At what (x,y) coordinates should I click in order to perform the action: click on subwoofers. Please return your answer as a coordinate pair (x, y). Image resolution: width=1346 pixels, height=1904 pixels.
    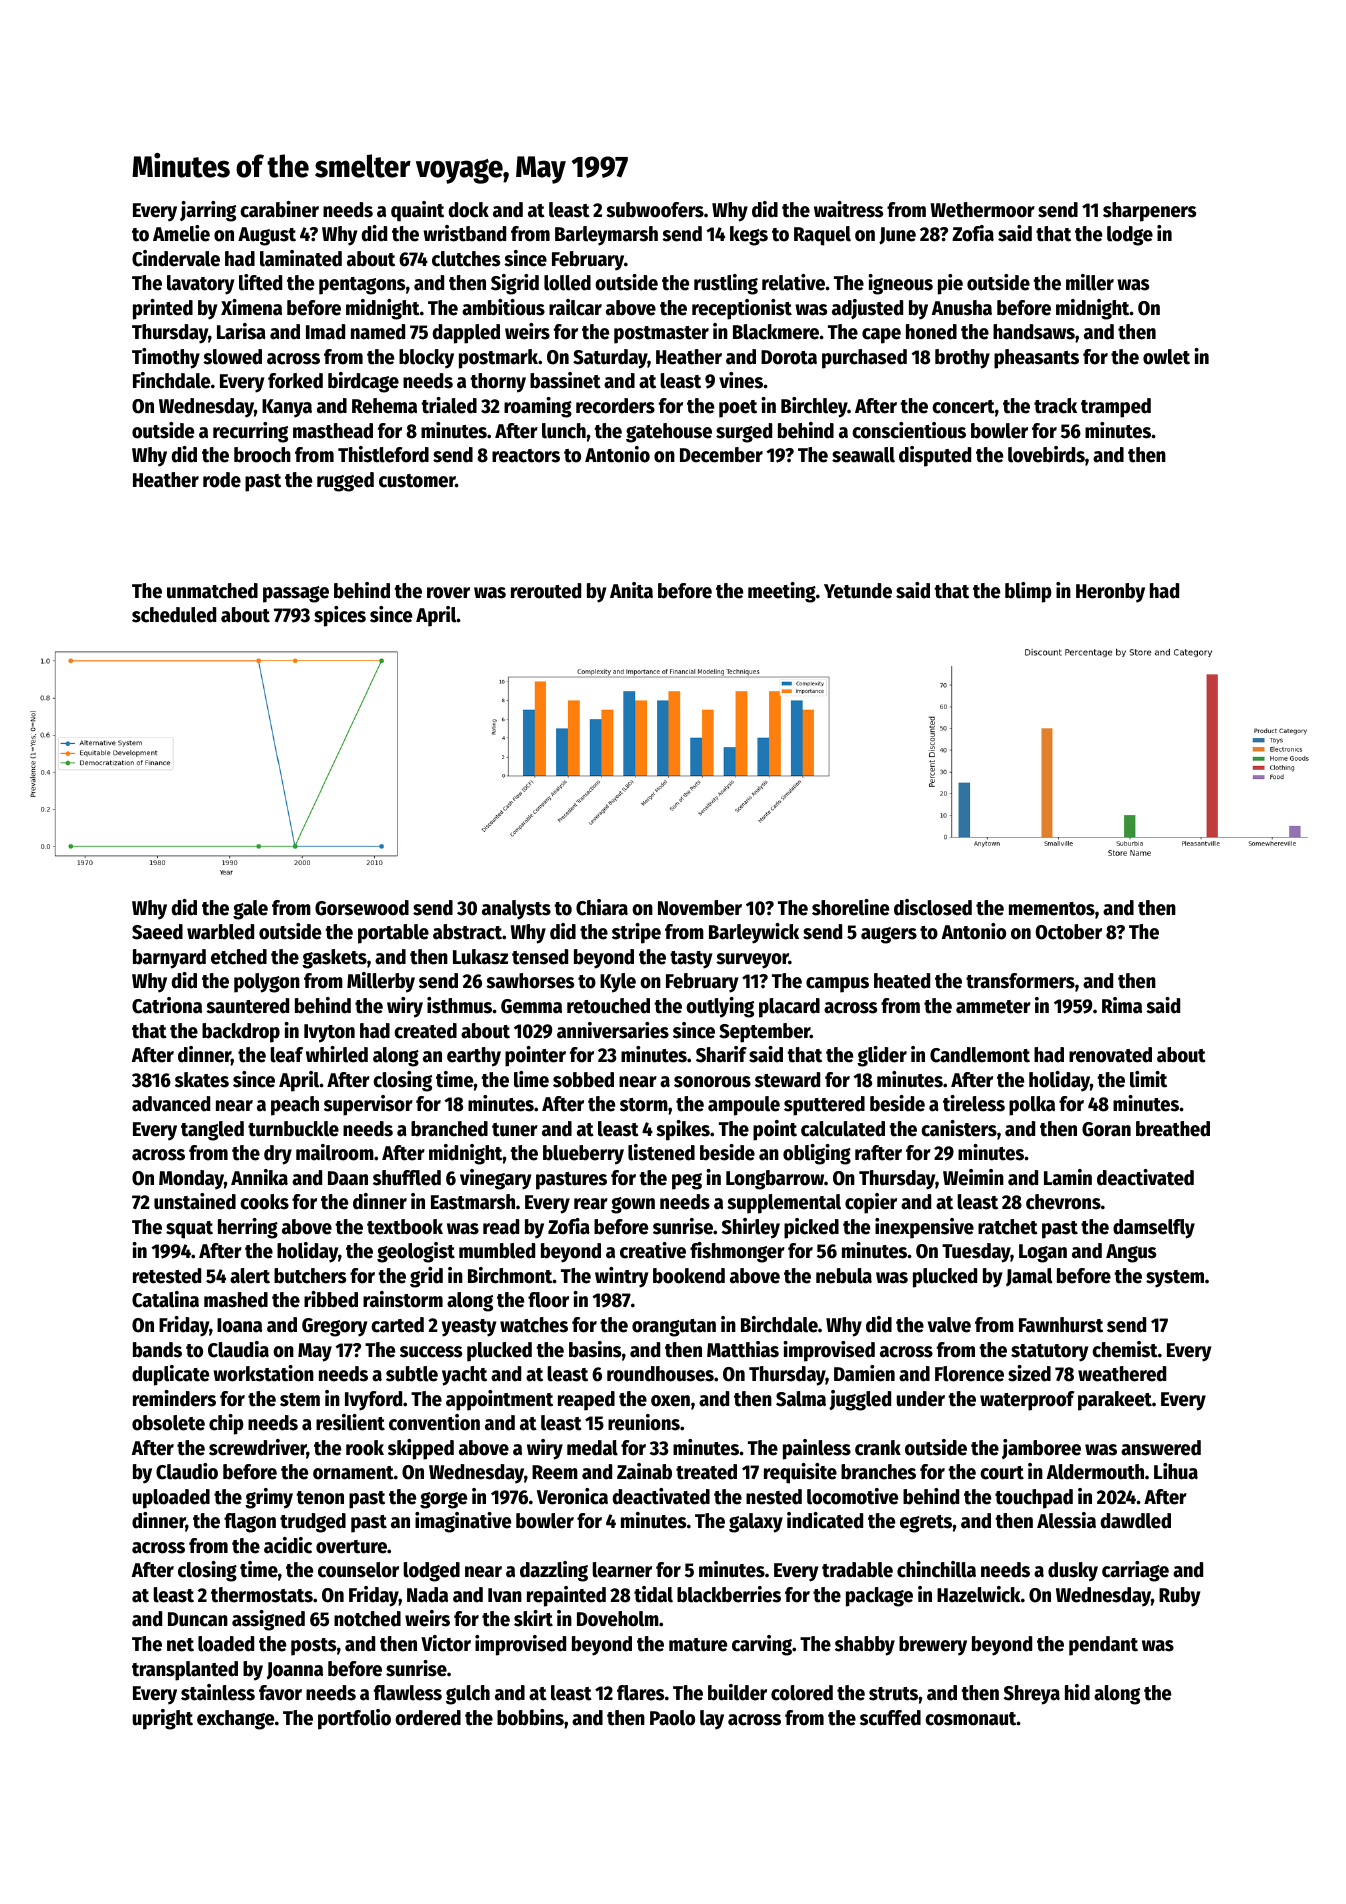
    Looking at the image, I should click on (655, 210).
